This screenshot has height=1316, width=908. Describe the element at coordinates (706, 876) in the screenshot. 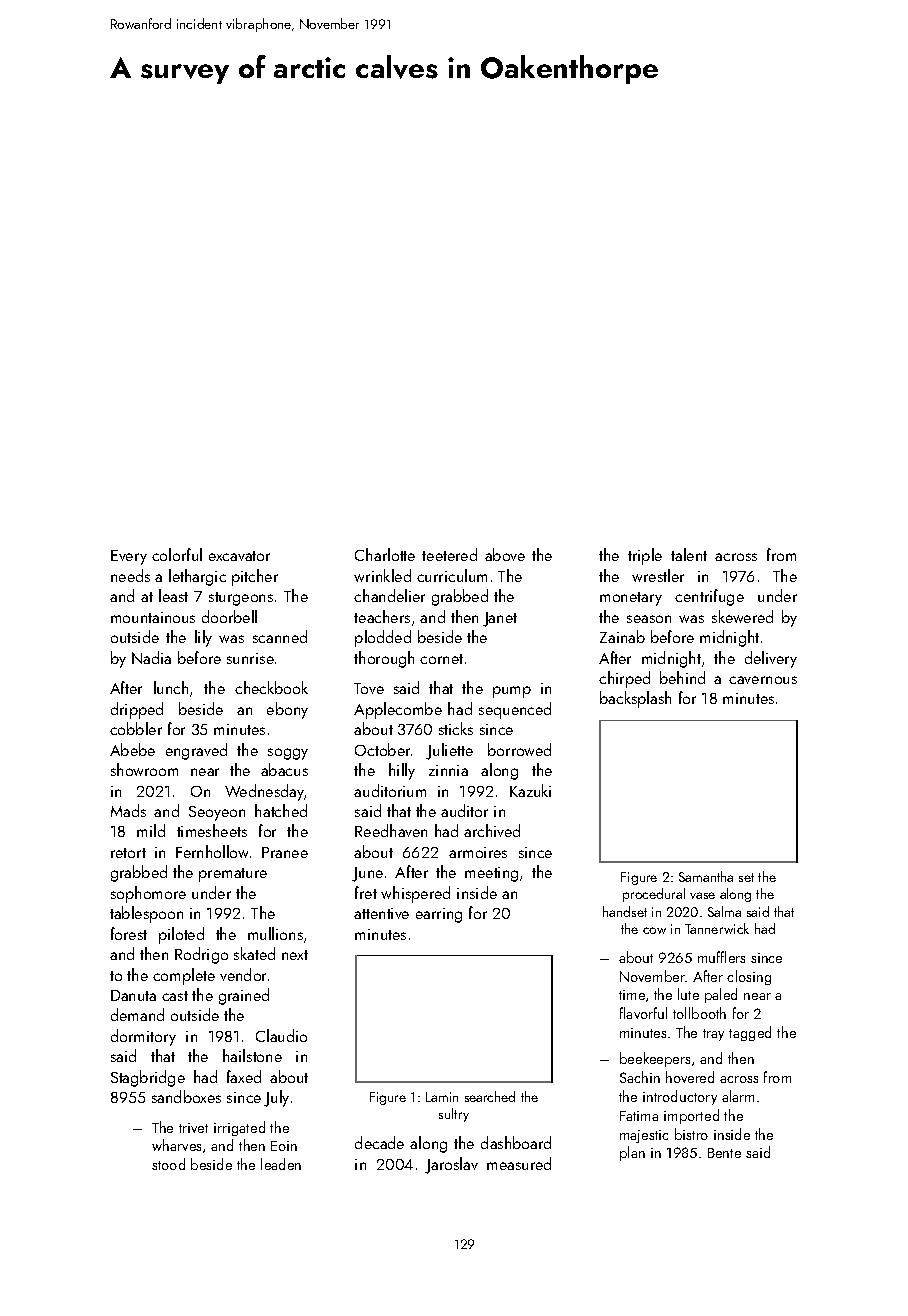

I see `Samantha` at that location.
